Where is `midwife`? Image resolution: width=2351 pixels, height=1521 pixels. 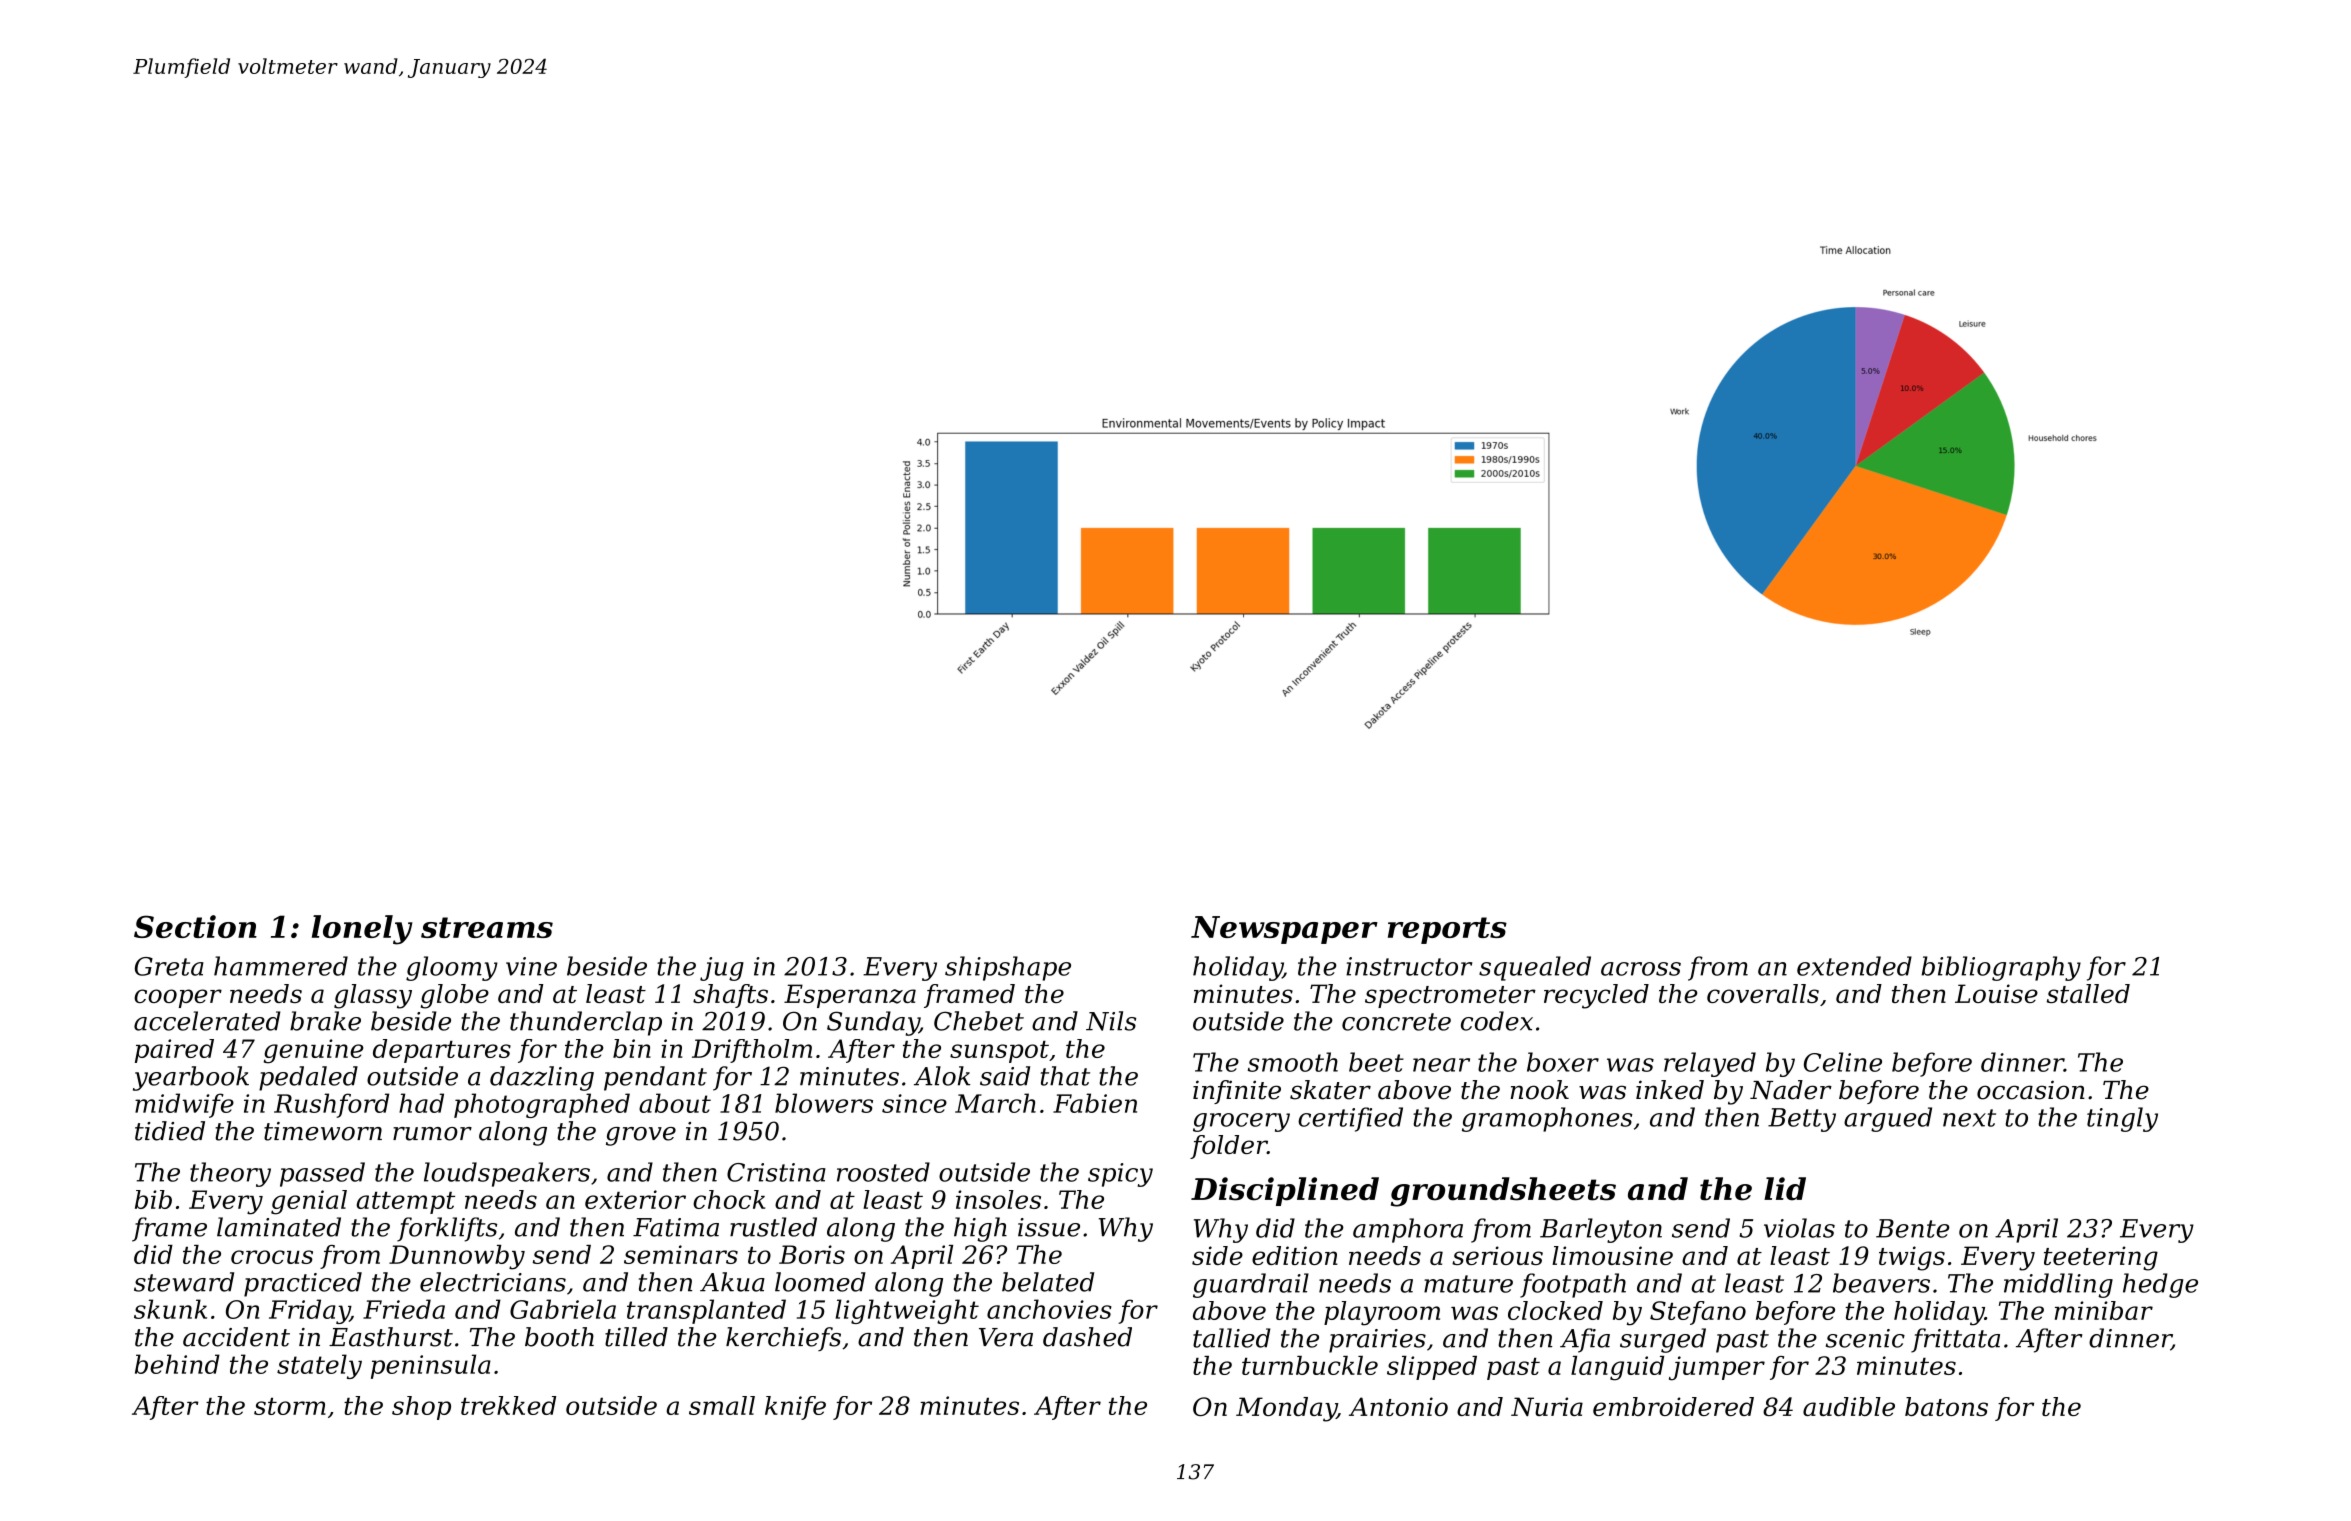 midwife is located at coordinates (184, 1105).
